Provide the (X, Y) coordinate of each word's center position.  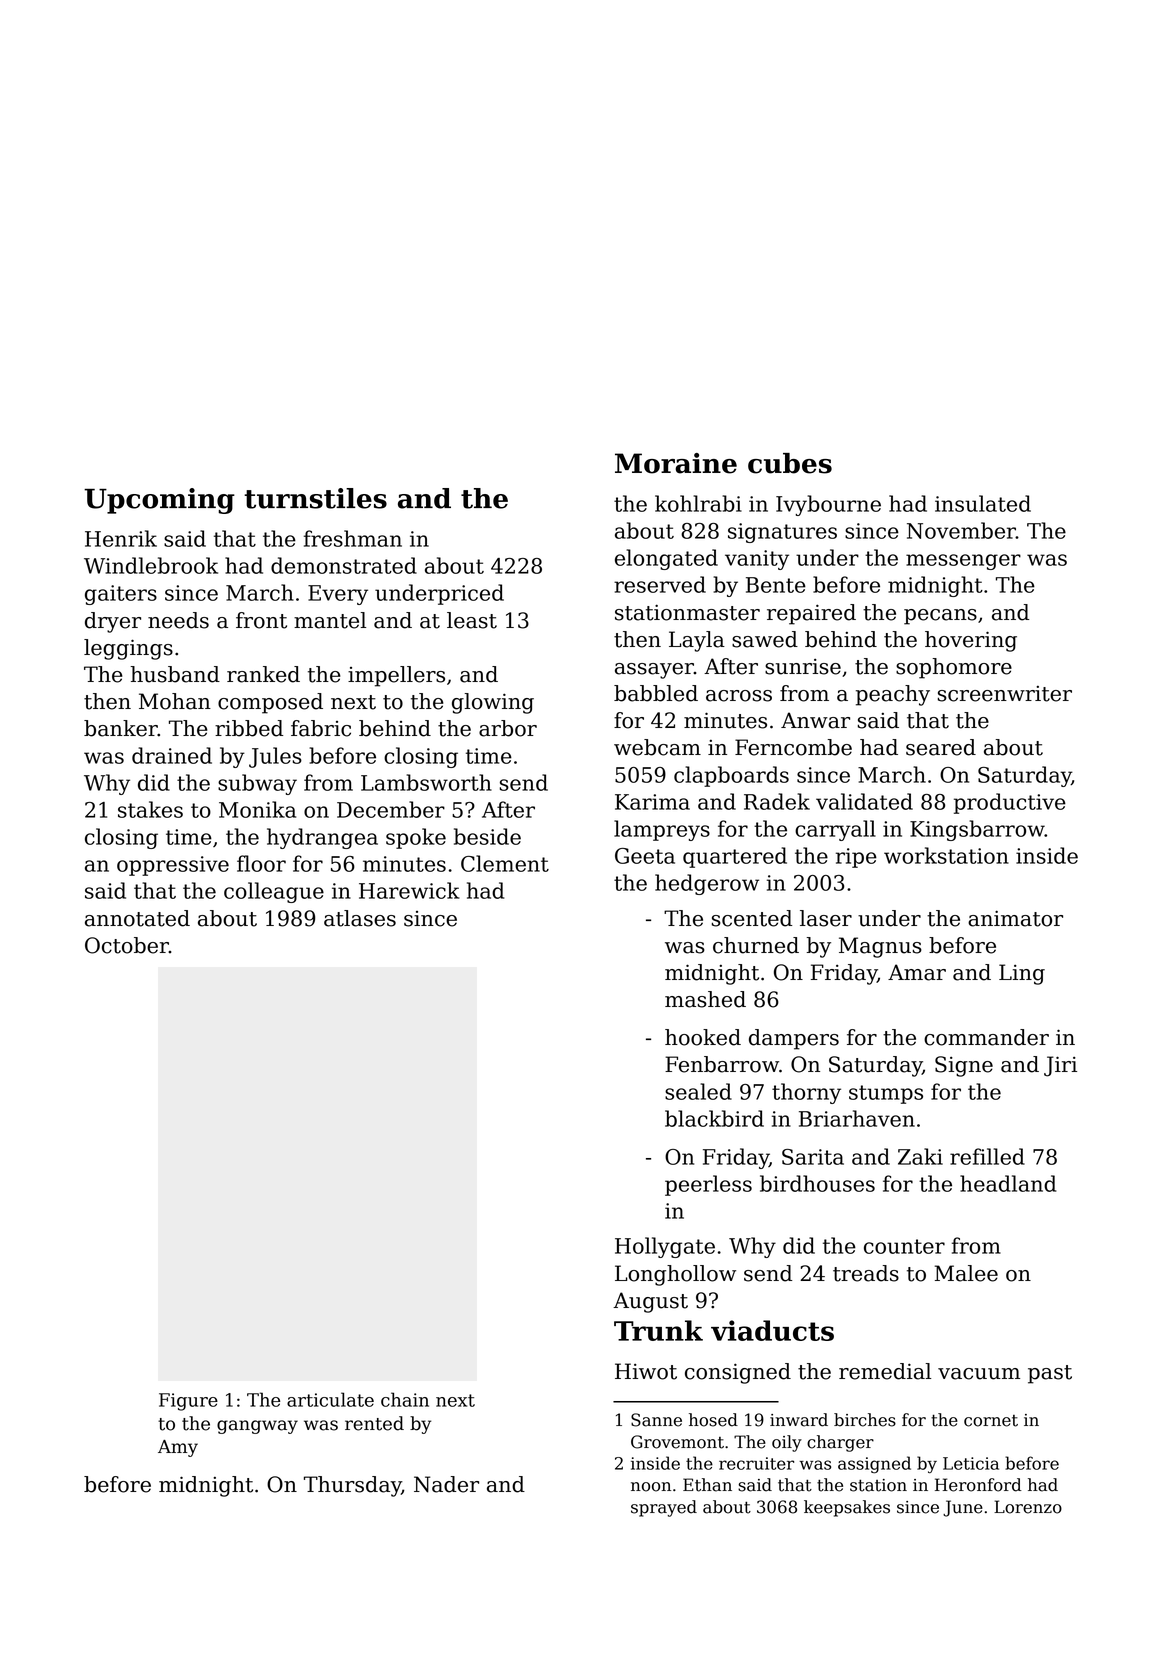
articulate (330, 1399)
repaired (811, 614)
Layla (697, 641)
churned (756, 945)
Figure (188, 1402)
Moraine (676, 463)
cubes (790, 463)
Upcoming (159, 501)
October (127, 945)
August (650, 1302)
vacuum (979, 1374)
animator (1015, 918)
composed (270, 703)
